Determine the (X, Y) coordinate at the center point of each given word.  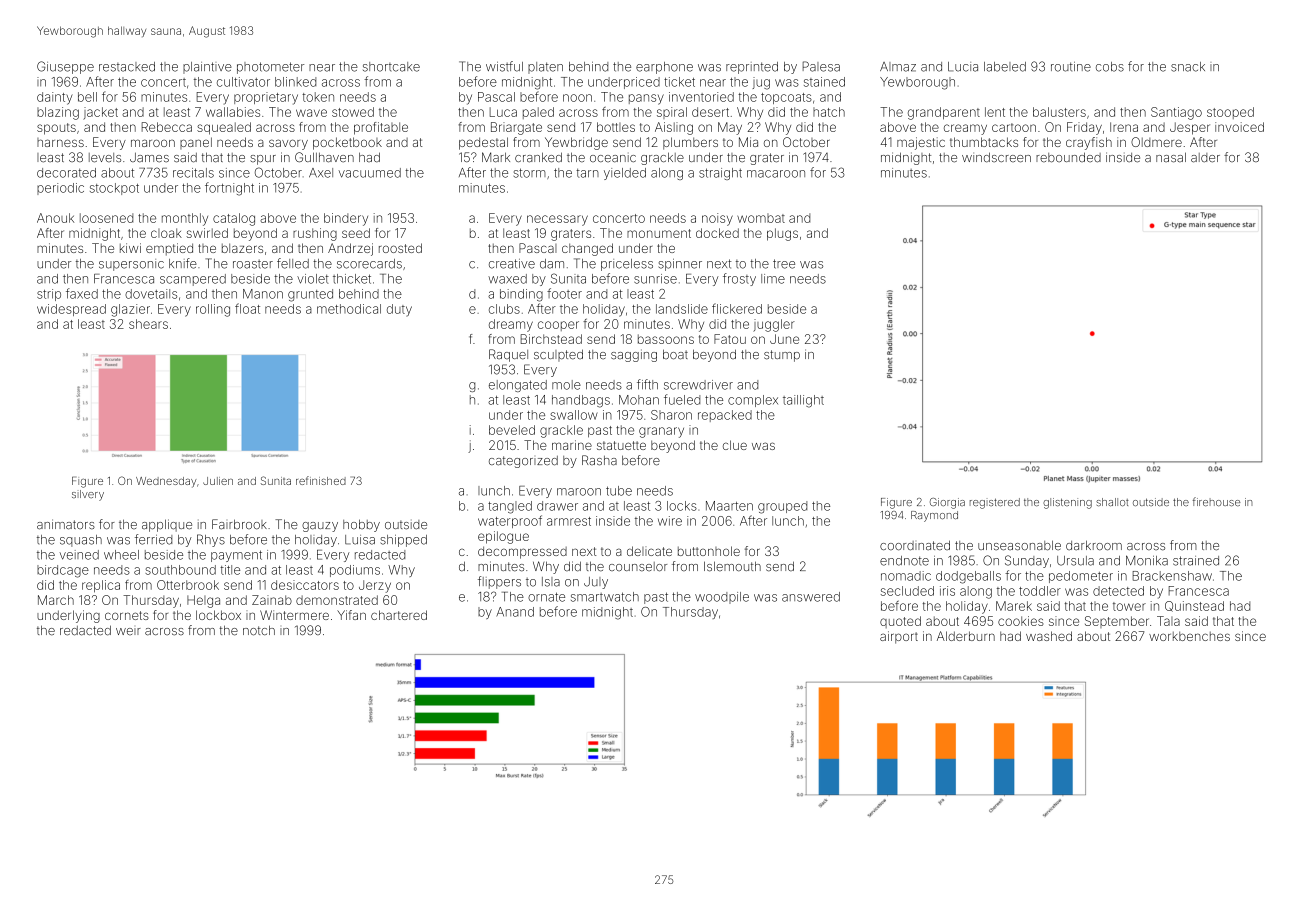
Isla (551, 582)
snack (1188, 67)
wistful (504, 66)
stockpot (114, 189)
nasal (1171, 157)
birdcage (63, 571)
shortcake (391, 67)
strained (1196, 561)
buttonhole (709, 551)
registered (995, 503)
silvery (88, 495)
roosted (400, 248)
